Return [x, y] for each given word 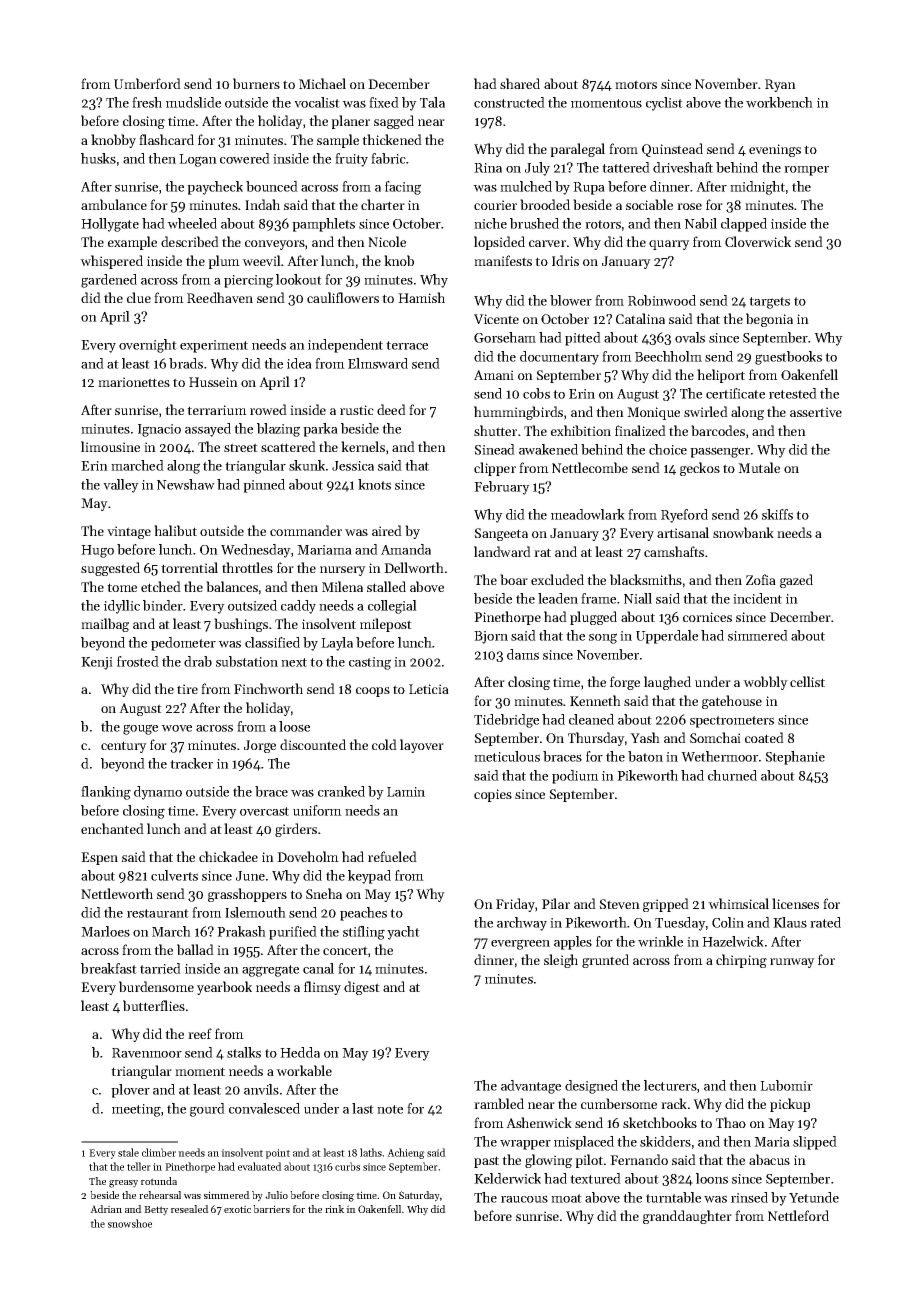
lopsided [499, 243]
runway [792, 963]
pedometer [183, 644]
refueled [392, 856]
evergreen [520, 944]
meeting [136, 1110]
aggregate [270, 971]
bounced [272, 186]
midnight [757, 188]
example [132, 243]
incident [757, 598]
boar [514, 579]
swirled [706, 411]
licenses [795, 903]
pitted [583, 339]
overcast [264, 811]
